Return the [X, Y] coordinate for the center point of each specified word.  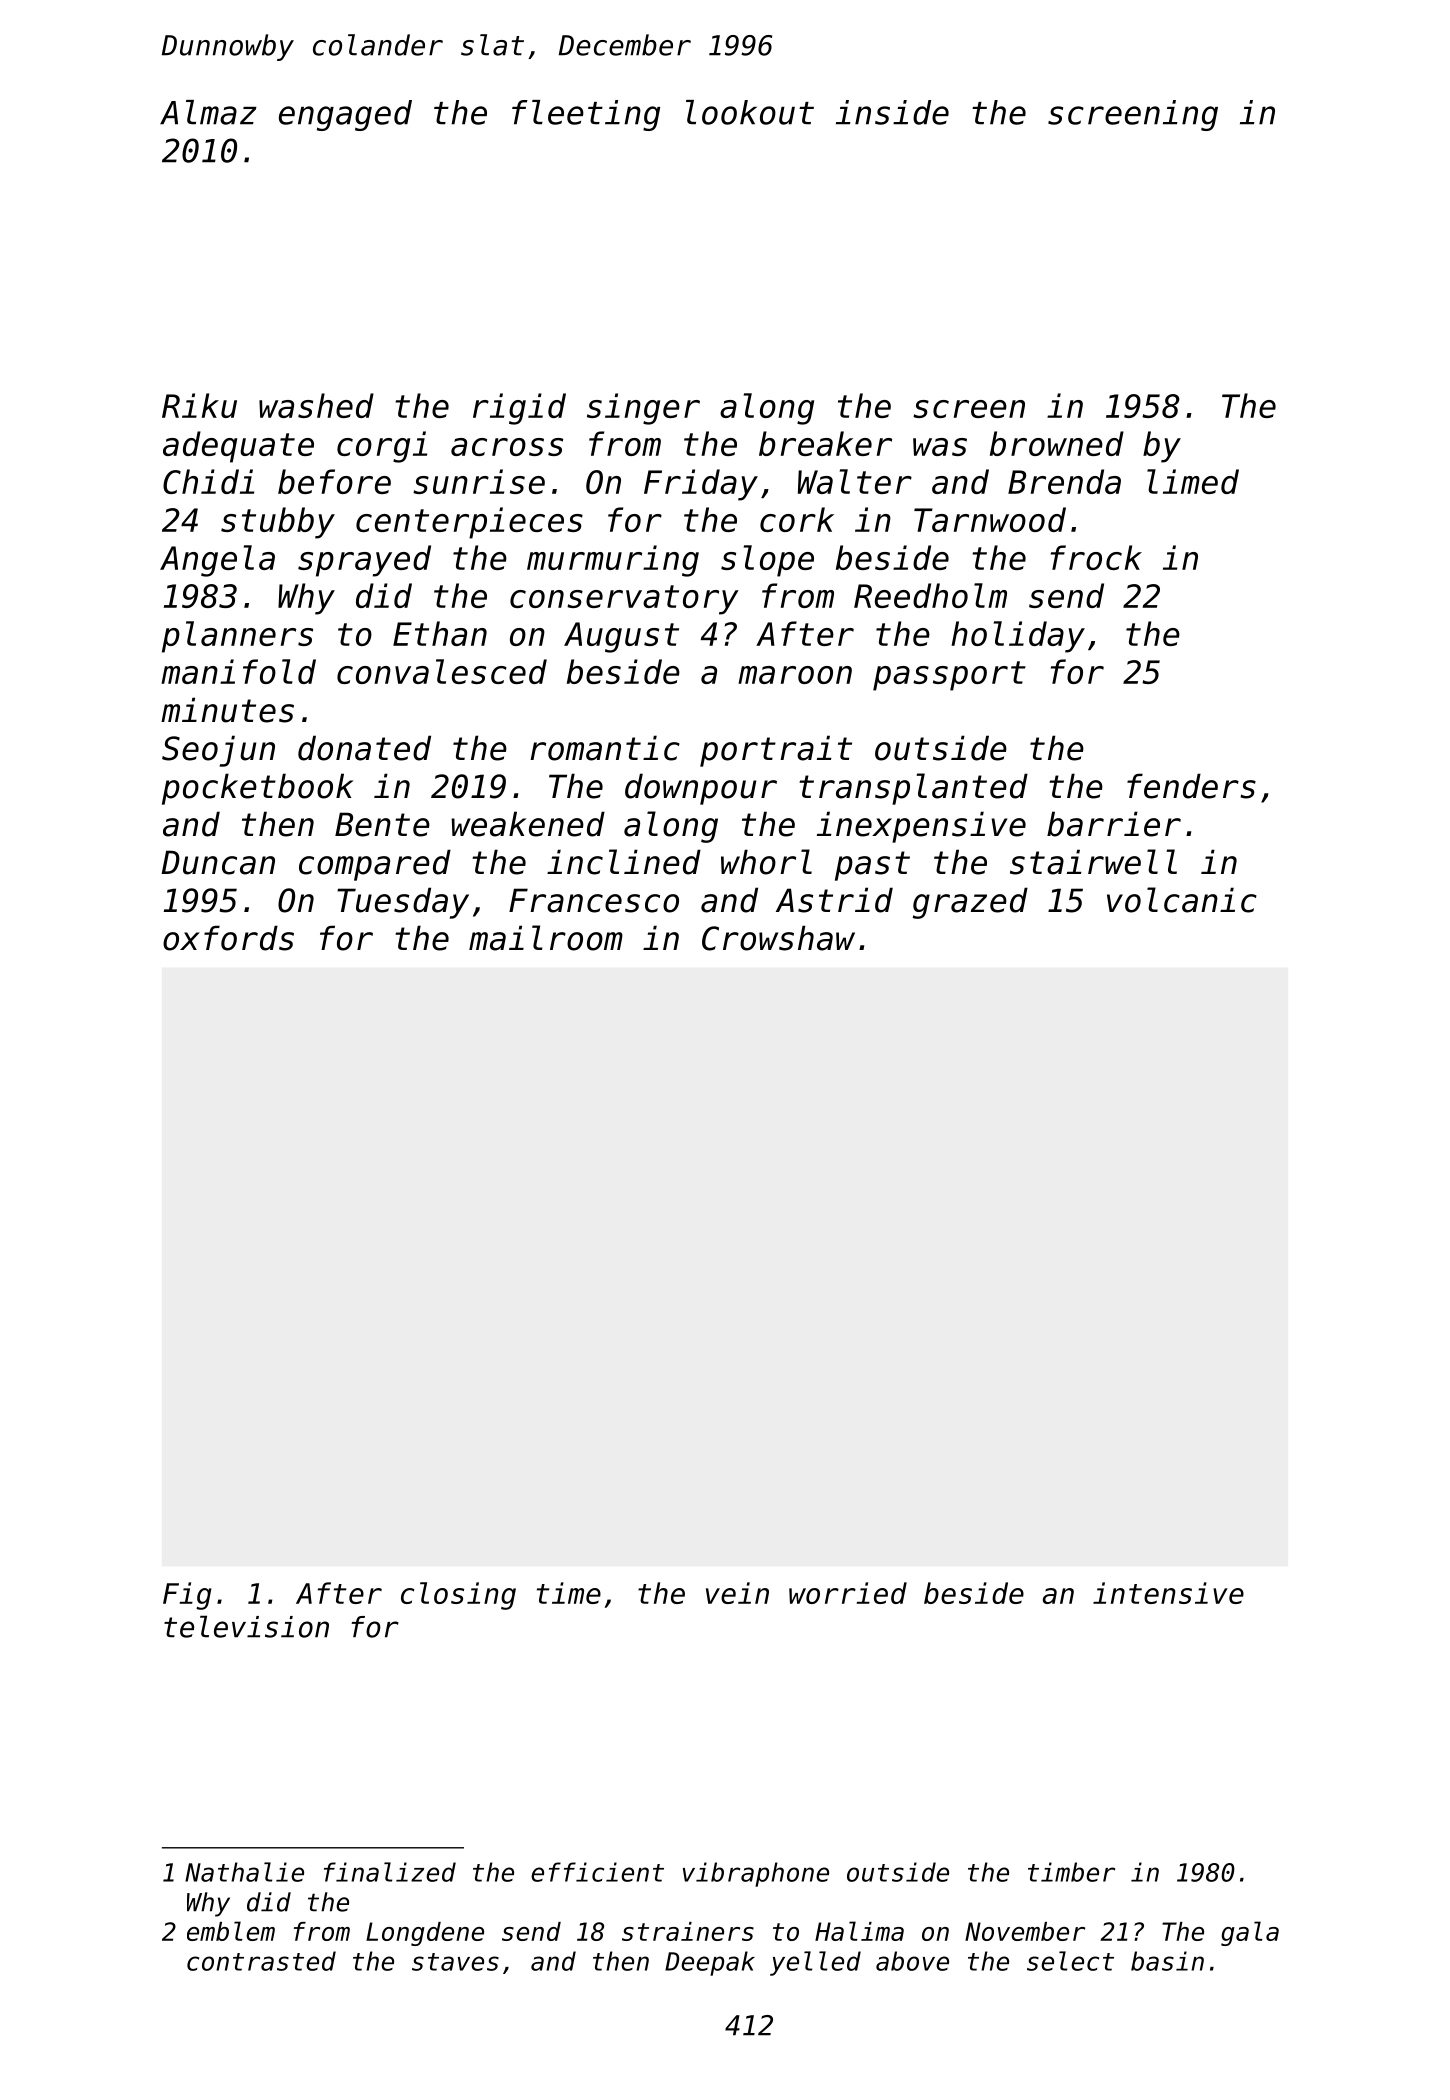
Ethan [440, 633]
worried [848, 1593]
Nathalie [244, 1872]
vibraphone [756, 1874]
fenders [1191, 786]
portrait [776, 751]
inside [892, 112]
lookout [750, 112]
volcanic [1182, 900]
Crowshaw [778, 938]
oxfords [228, 938]
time [569, 1593]
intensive [1168, 1593]
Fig [187, 1596]
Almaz [208, 112]
